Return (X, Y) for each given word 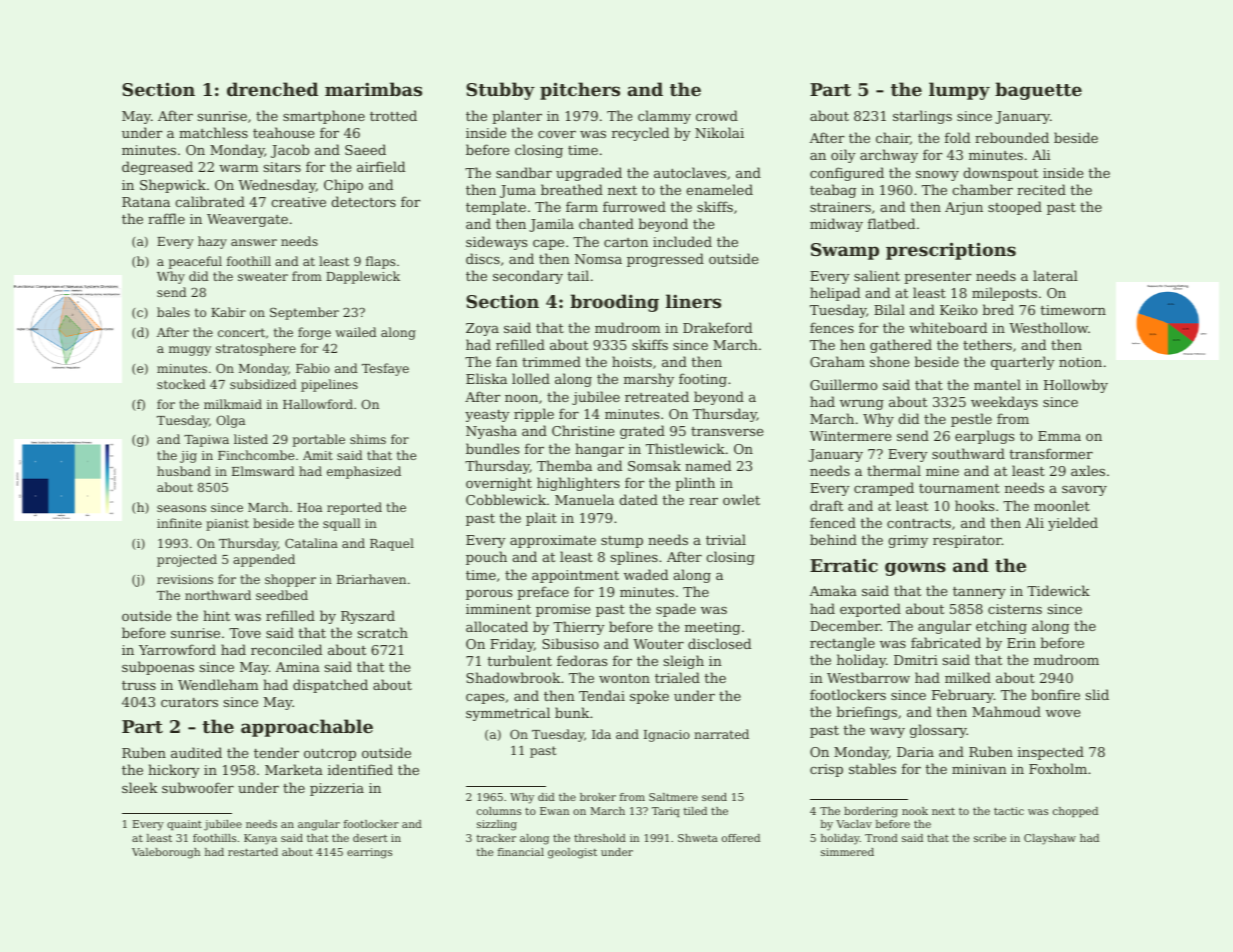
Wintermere (850, 436)
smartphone (324, 117)
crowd (717, 115)
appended (264, 560)
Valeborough (166, 853)
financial (521, 852)
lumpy (959, 91)
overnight (499, 484)
